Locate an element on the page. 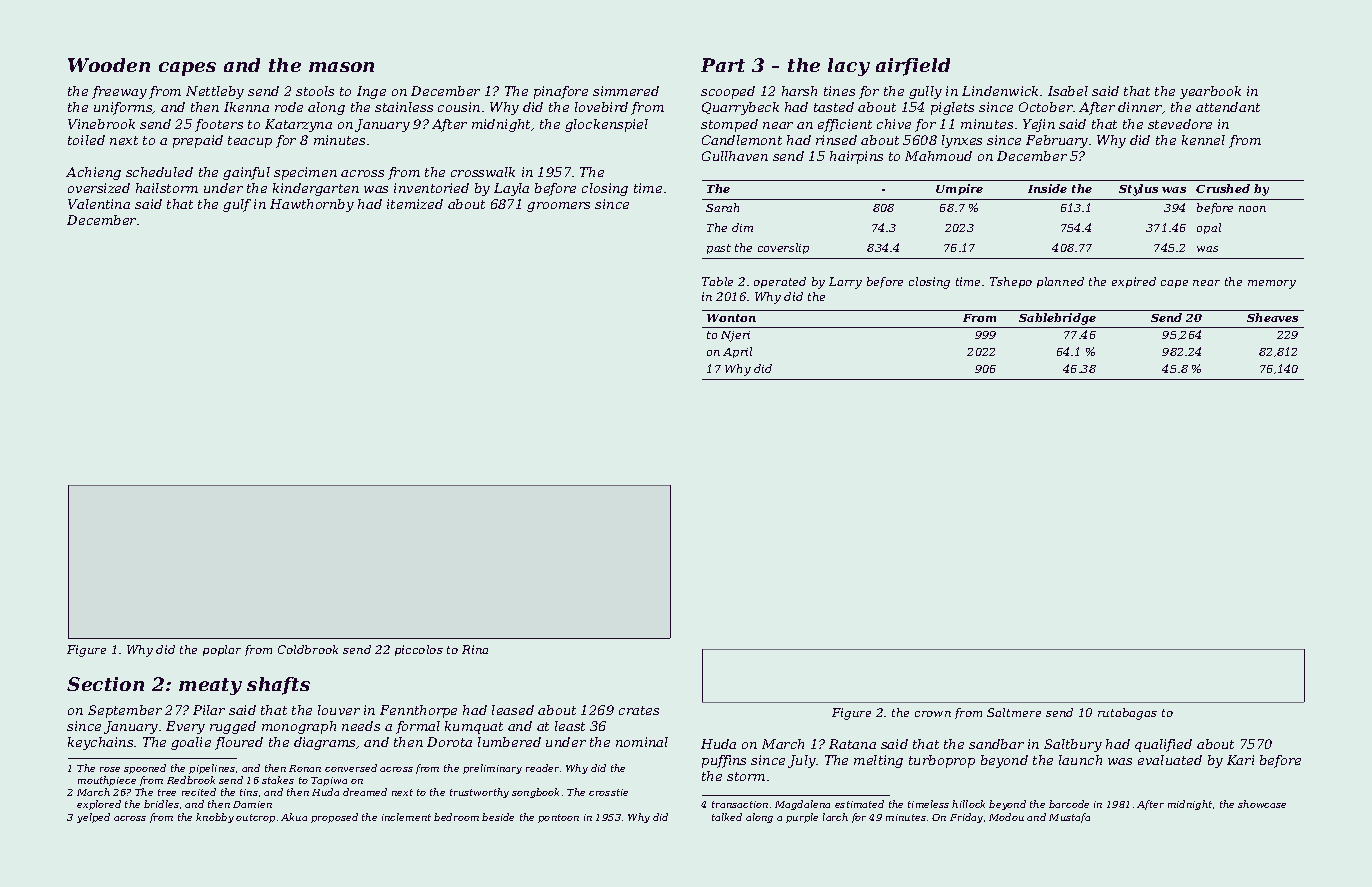 Image resolution: width=1372 pixels, height=887 pixels. proposed is located at coordinates (334, 818).
